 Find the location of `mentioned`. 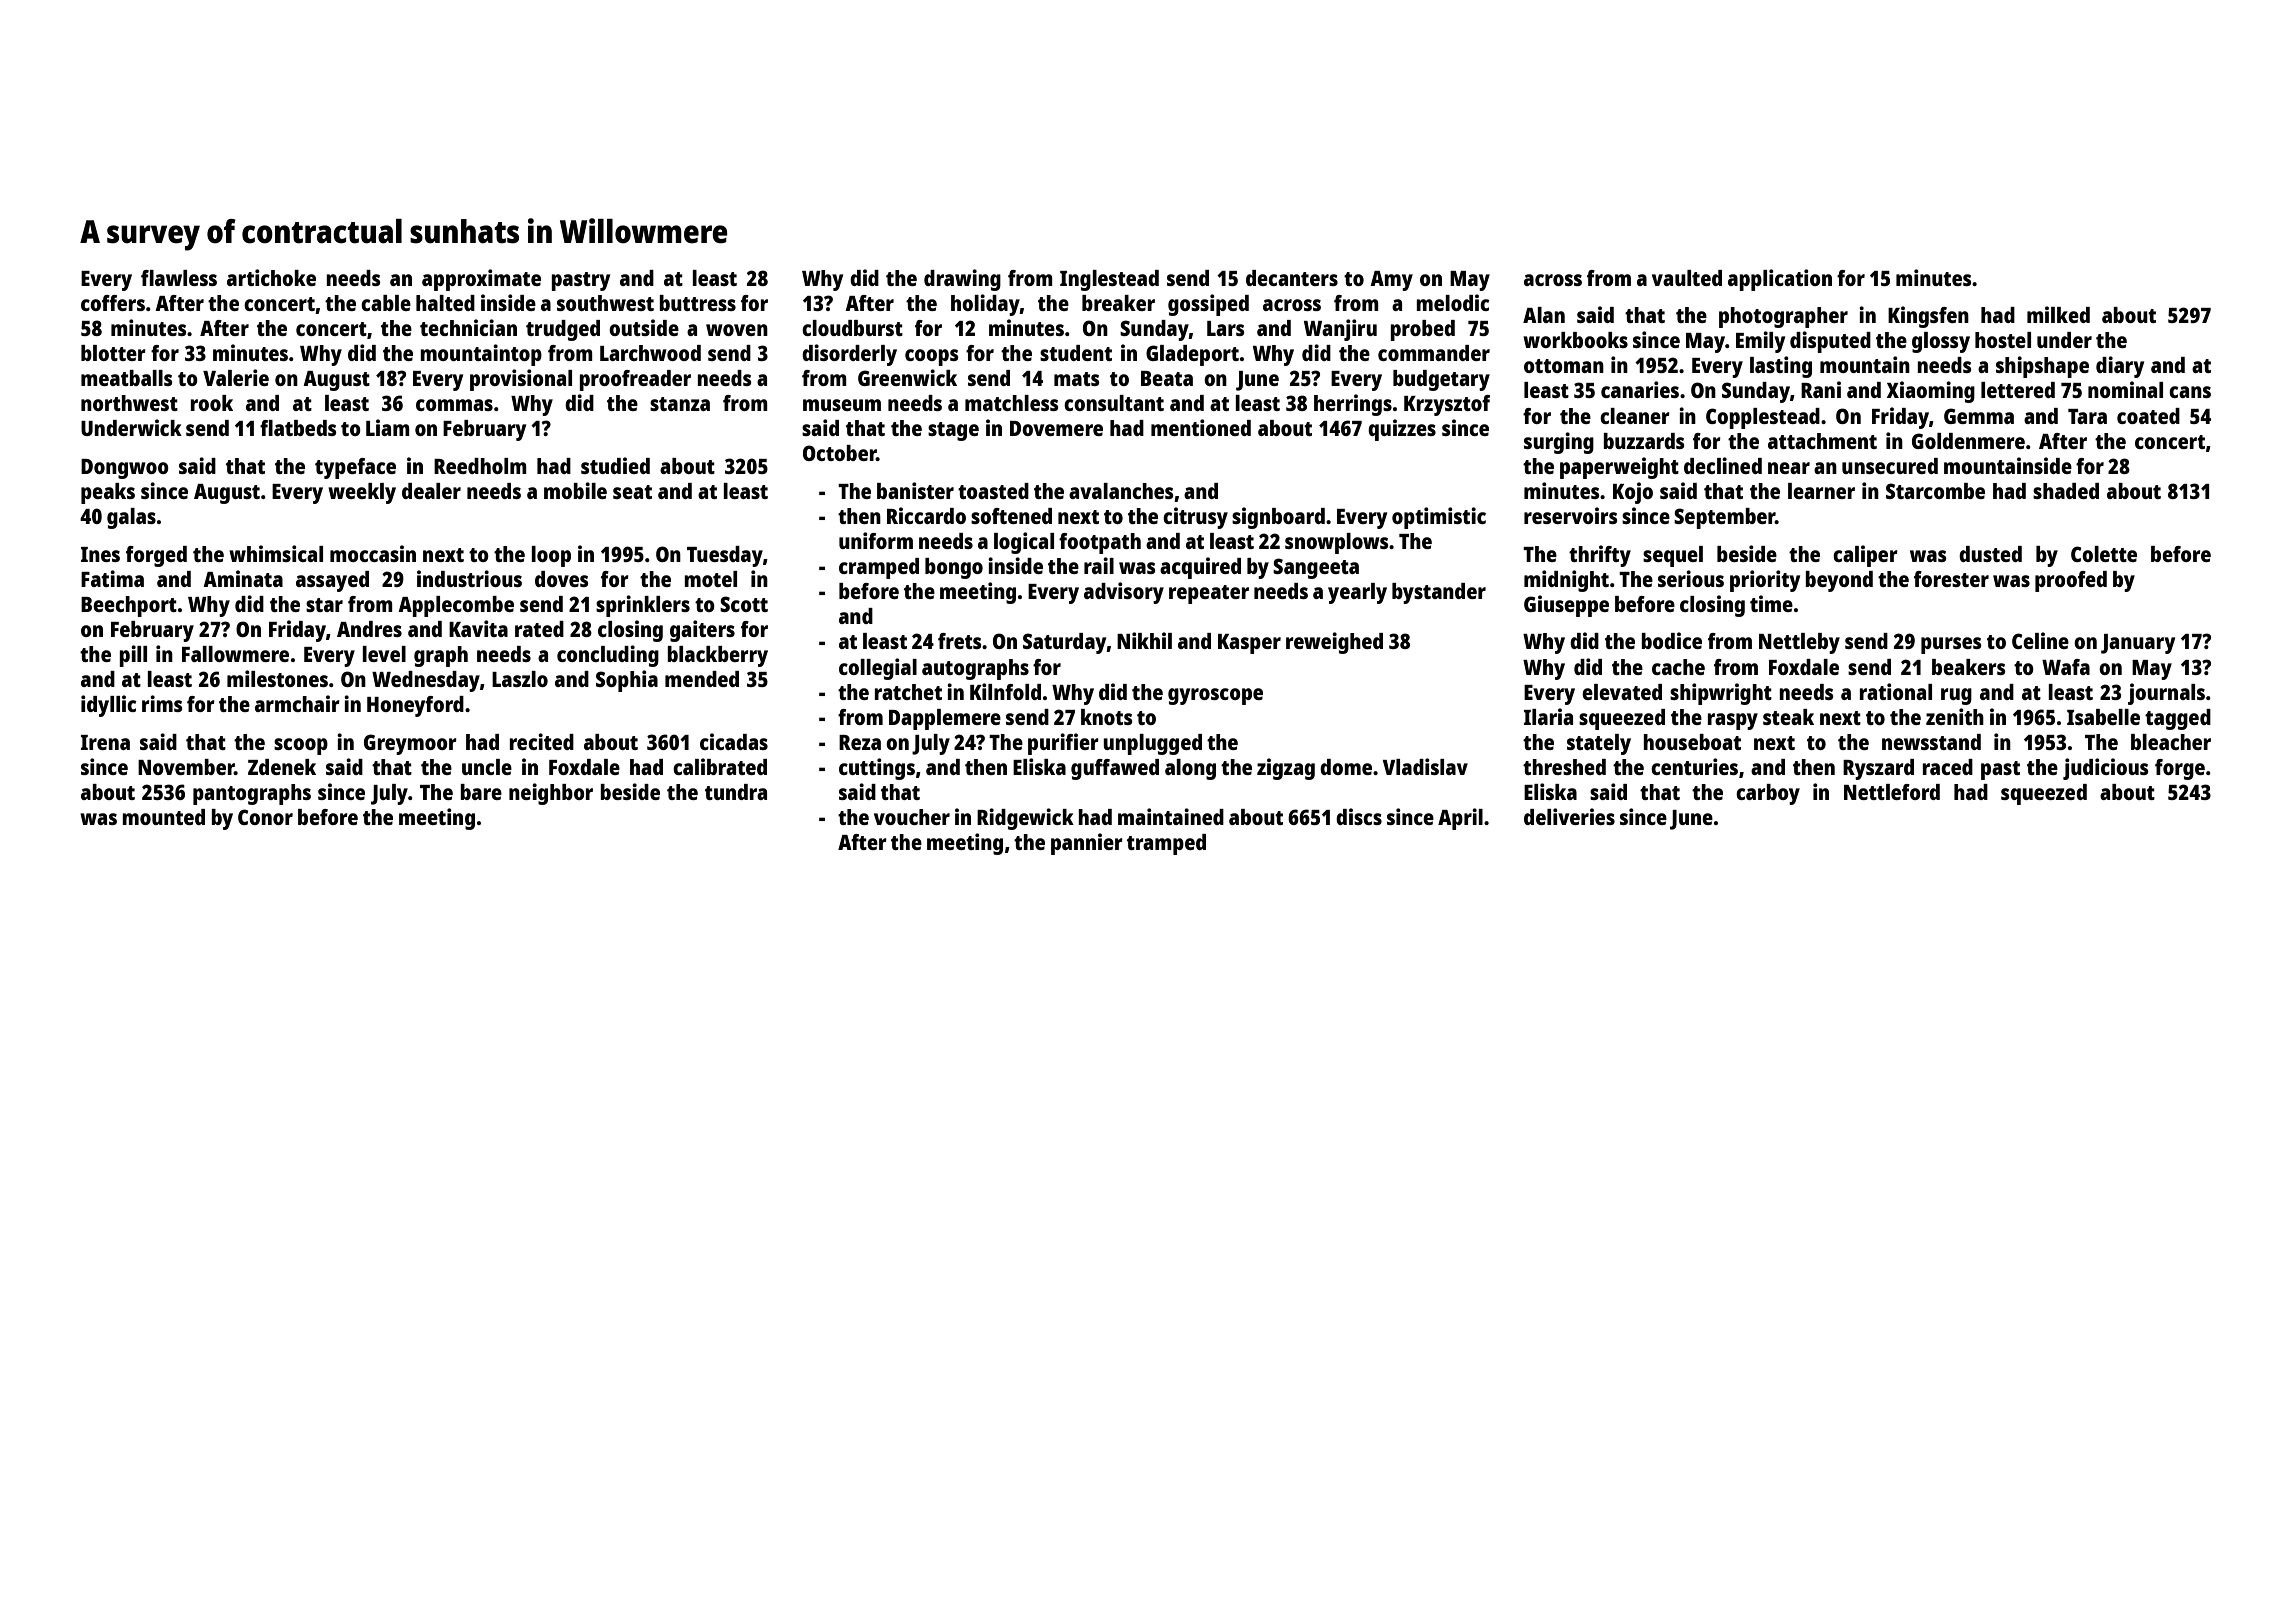

mentioned is located at coordinates (1201, 427).
